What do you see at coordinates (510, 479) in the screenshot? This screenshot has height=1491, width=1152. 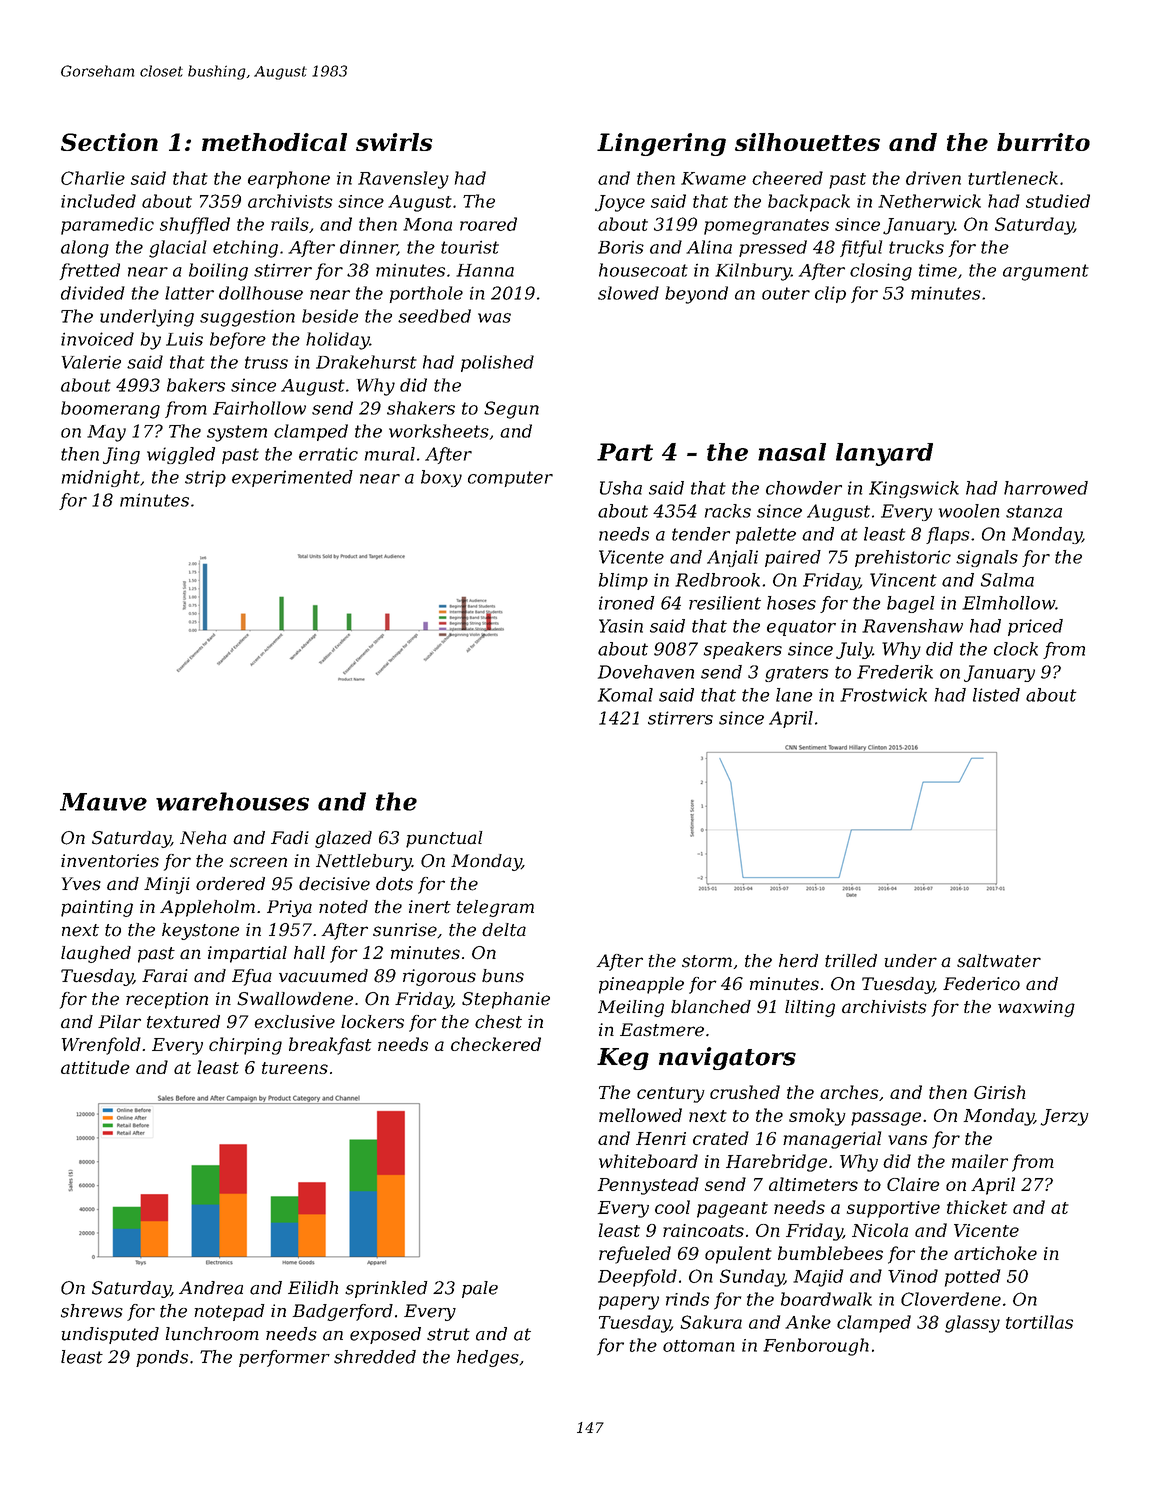 I see `computer` at bounding box center [510, 479].
